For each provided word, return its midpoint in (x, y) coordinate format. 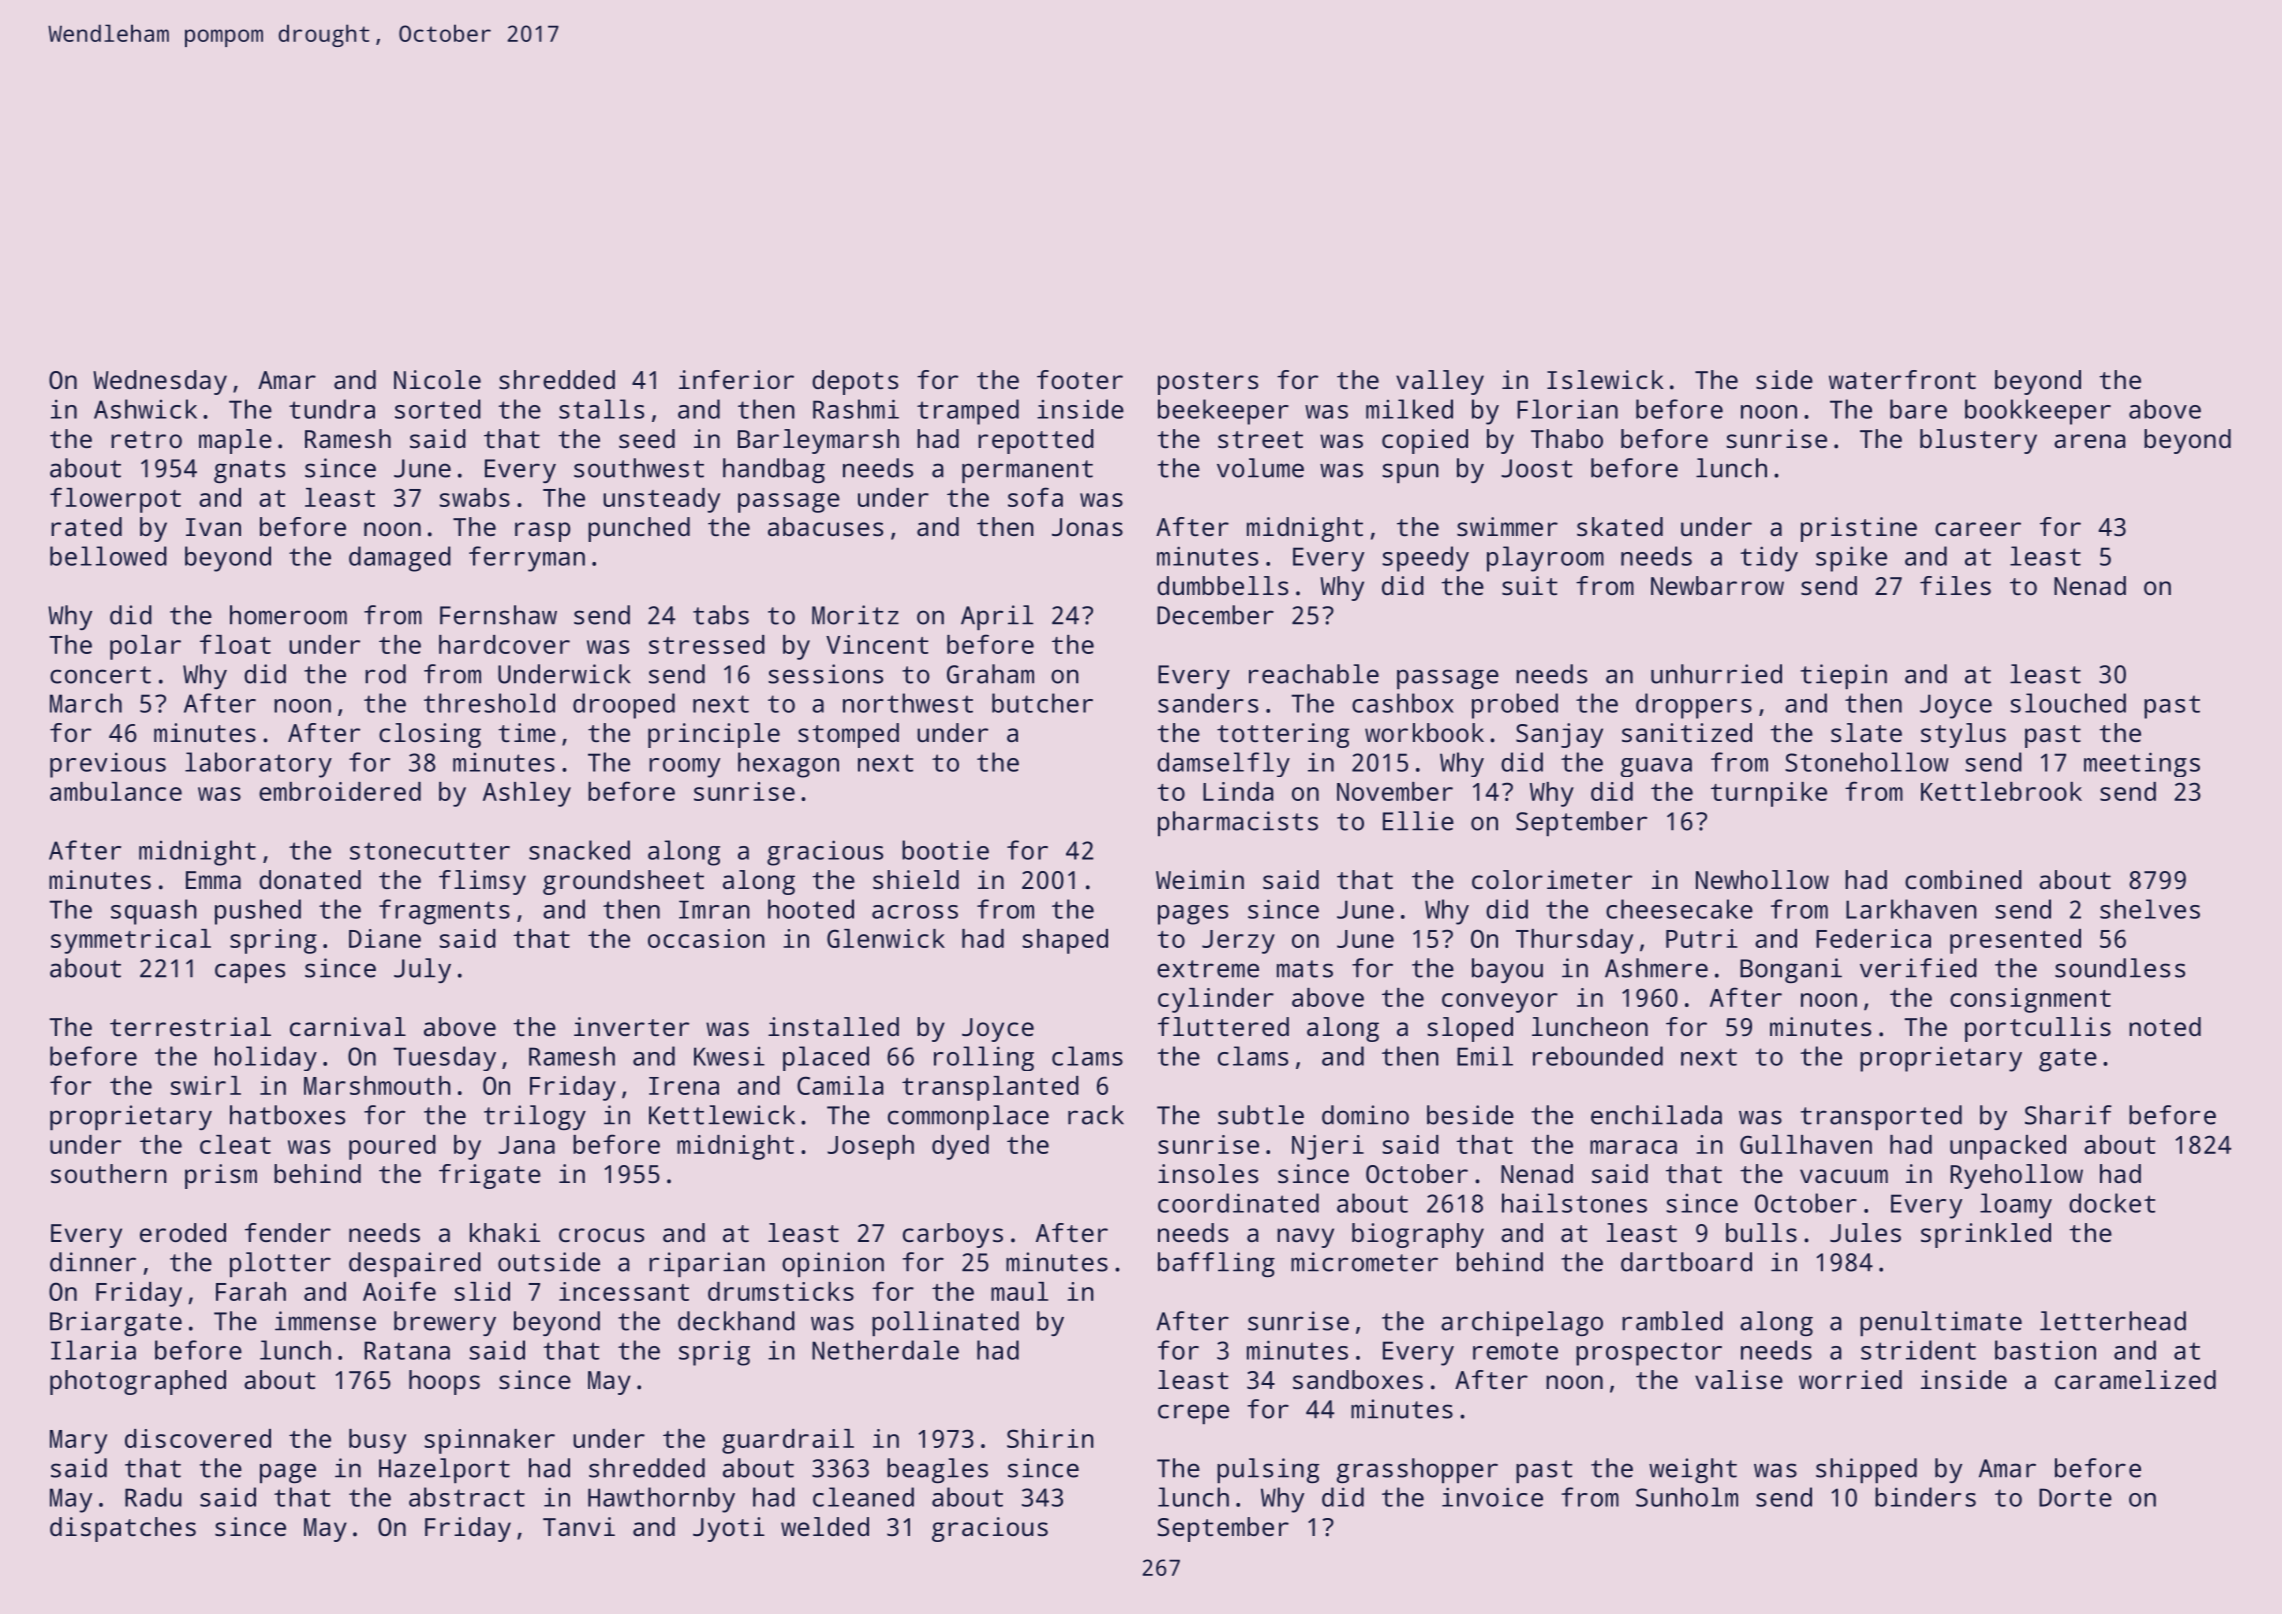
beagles (937, 1470)
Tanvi (579, 1526)
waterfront (1902, 379)
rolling (984, 1058)
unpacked (2008, 1147)
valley (1440, 382)
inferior (736, 379)
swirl (205, 1085)
